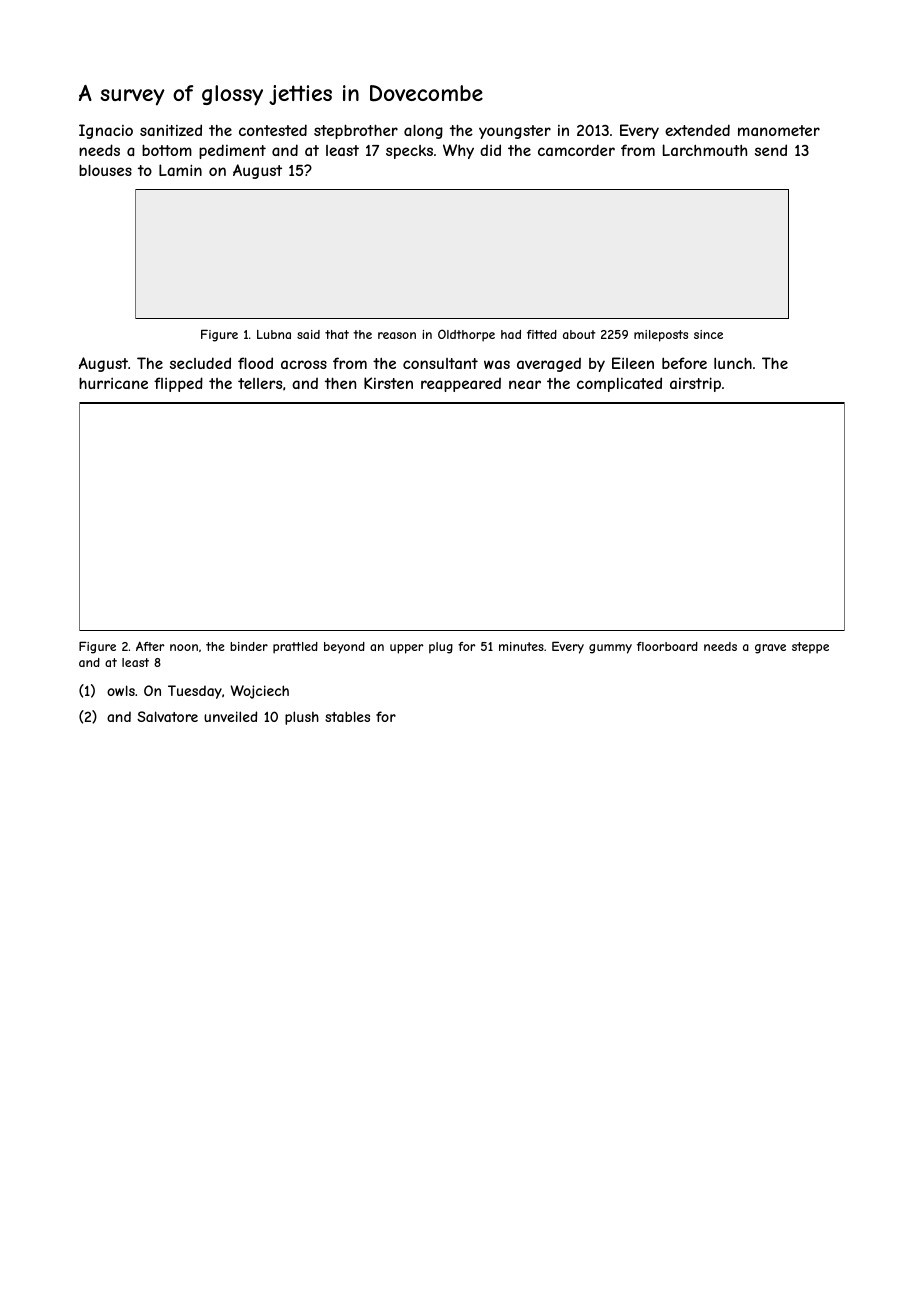  I want to click on blouses, so click(105, 170).
